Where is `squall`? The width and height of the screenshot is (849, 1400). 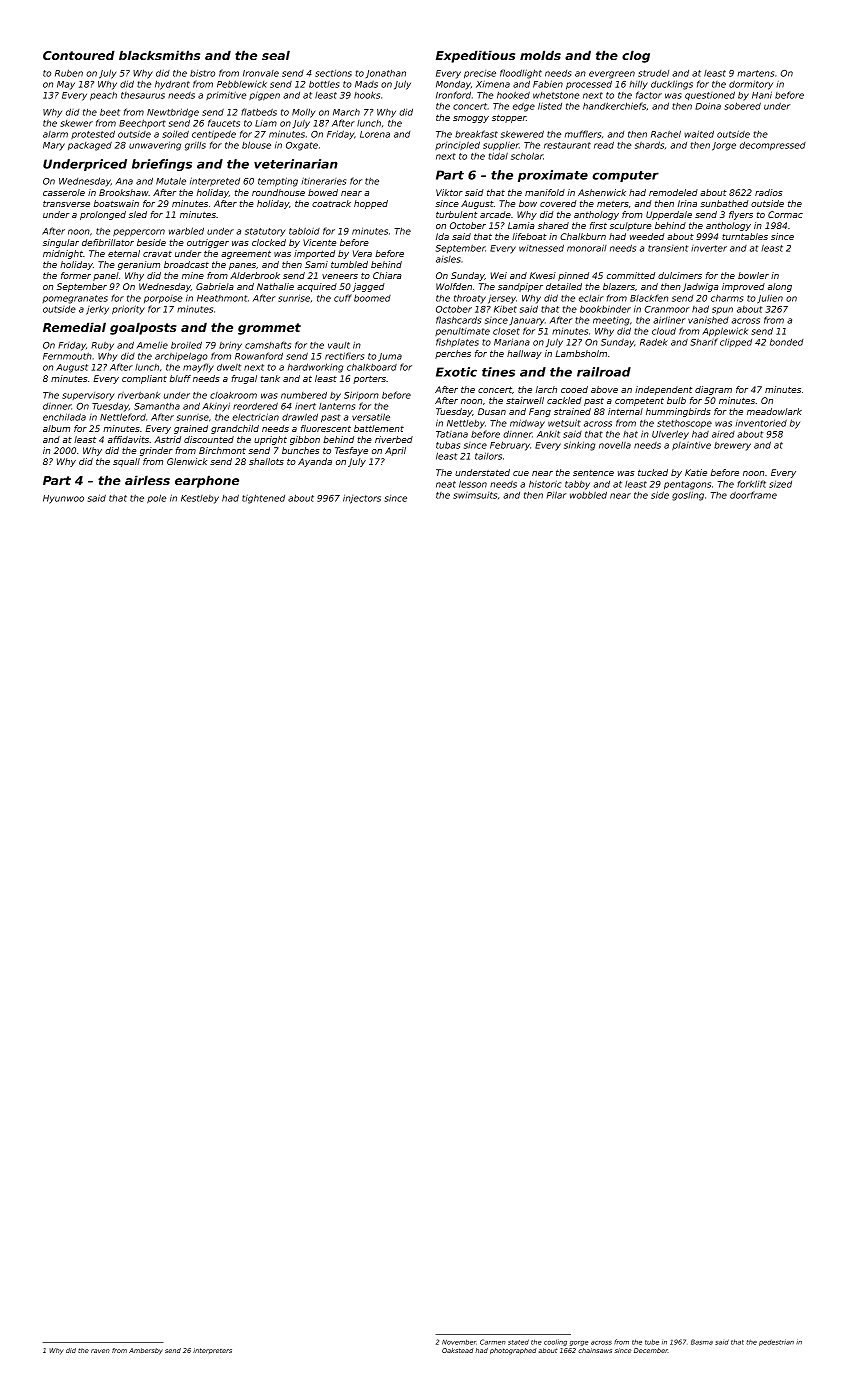 squall is located at coordinates (126, 462).
